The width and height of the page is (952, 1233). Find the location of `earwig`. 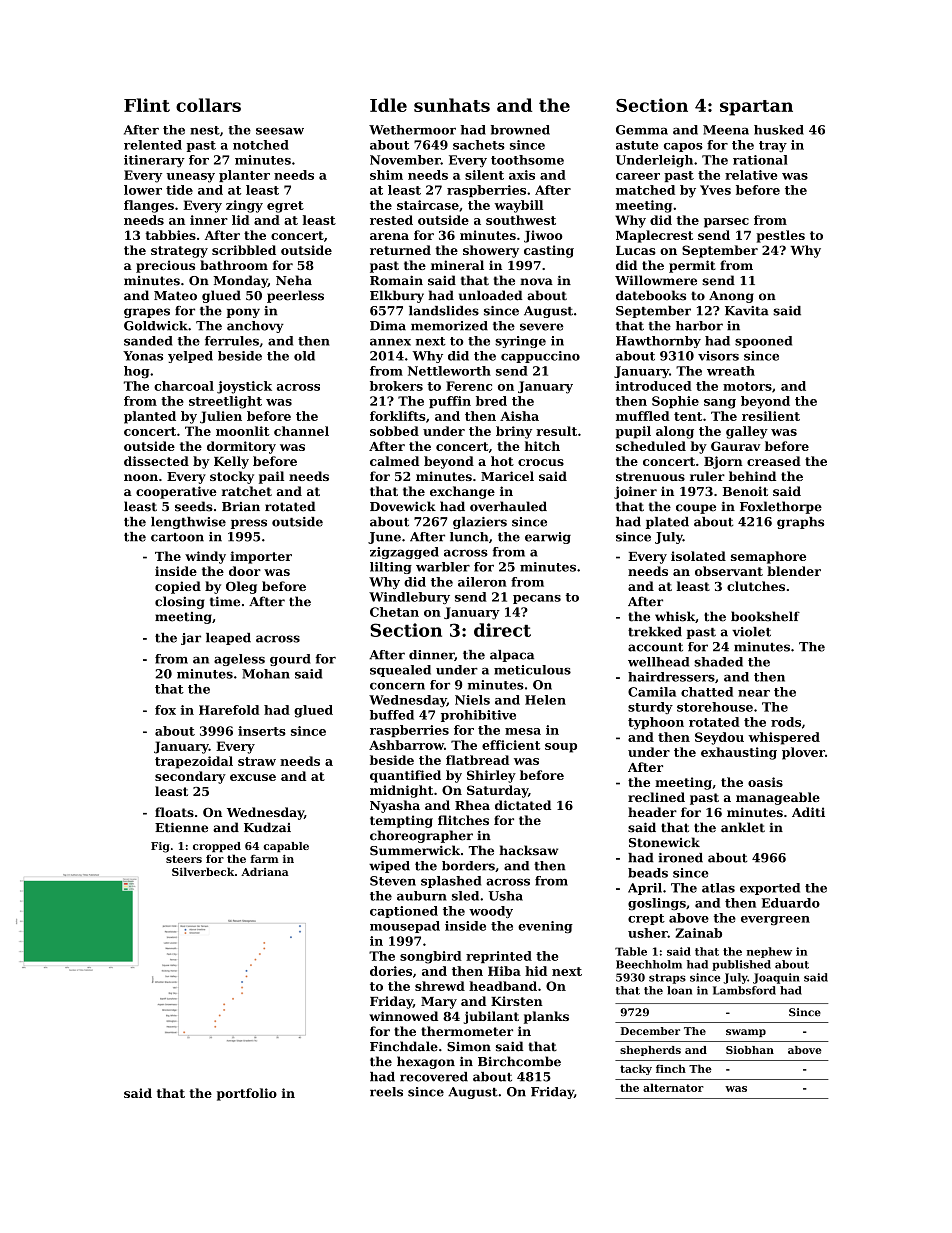

earwig is located at coordinates (548, 538).
